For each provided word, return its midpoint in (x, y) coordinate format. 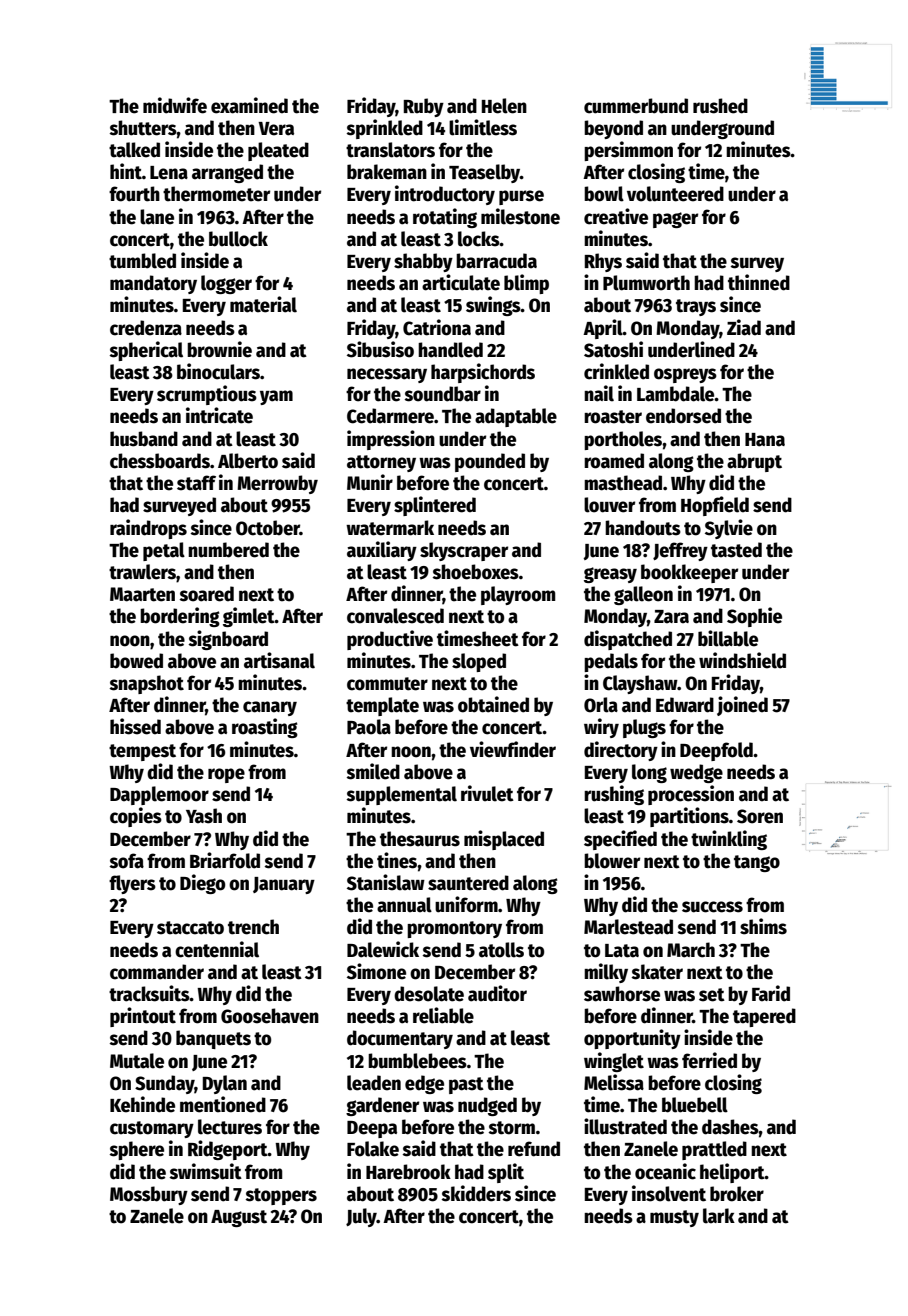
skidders (476, 1193)
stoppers (281, 1196)
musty (674, 1218)
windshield (742, 660)
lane (157, 217)
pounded (490, 462)
